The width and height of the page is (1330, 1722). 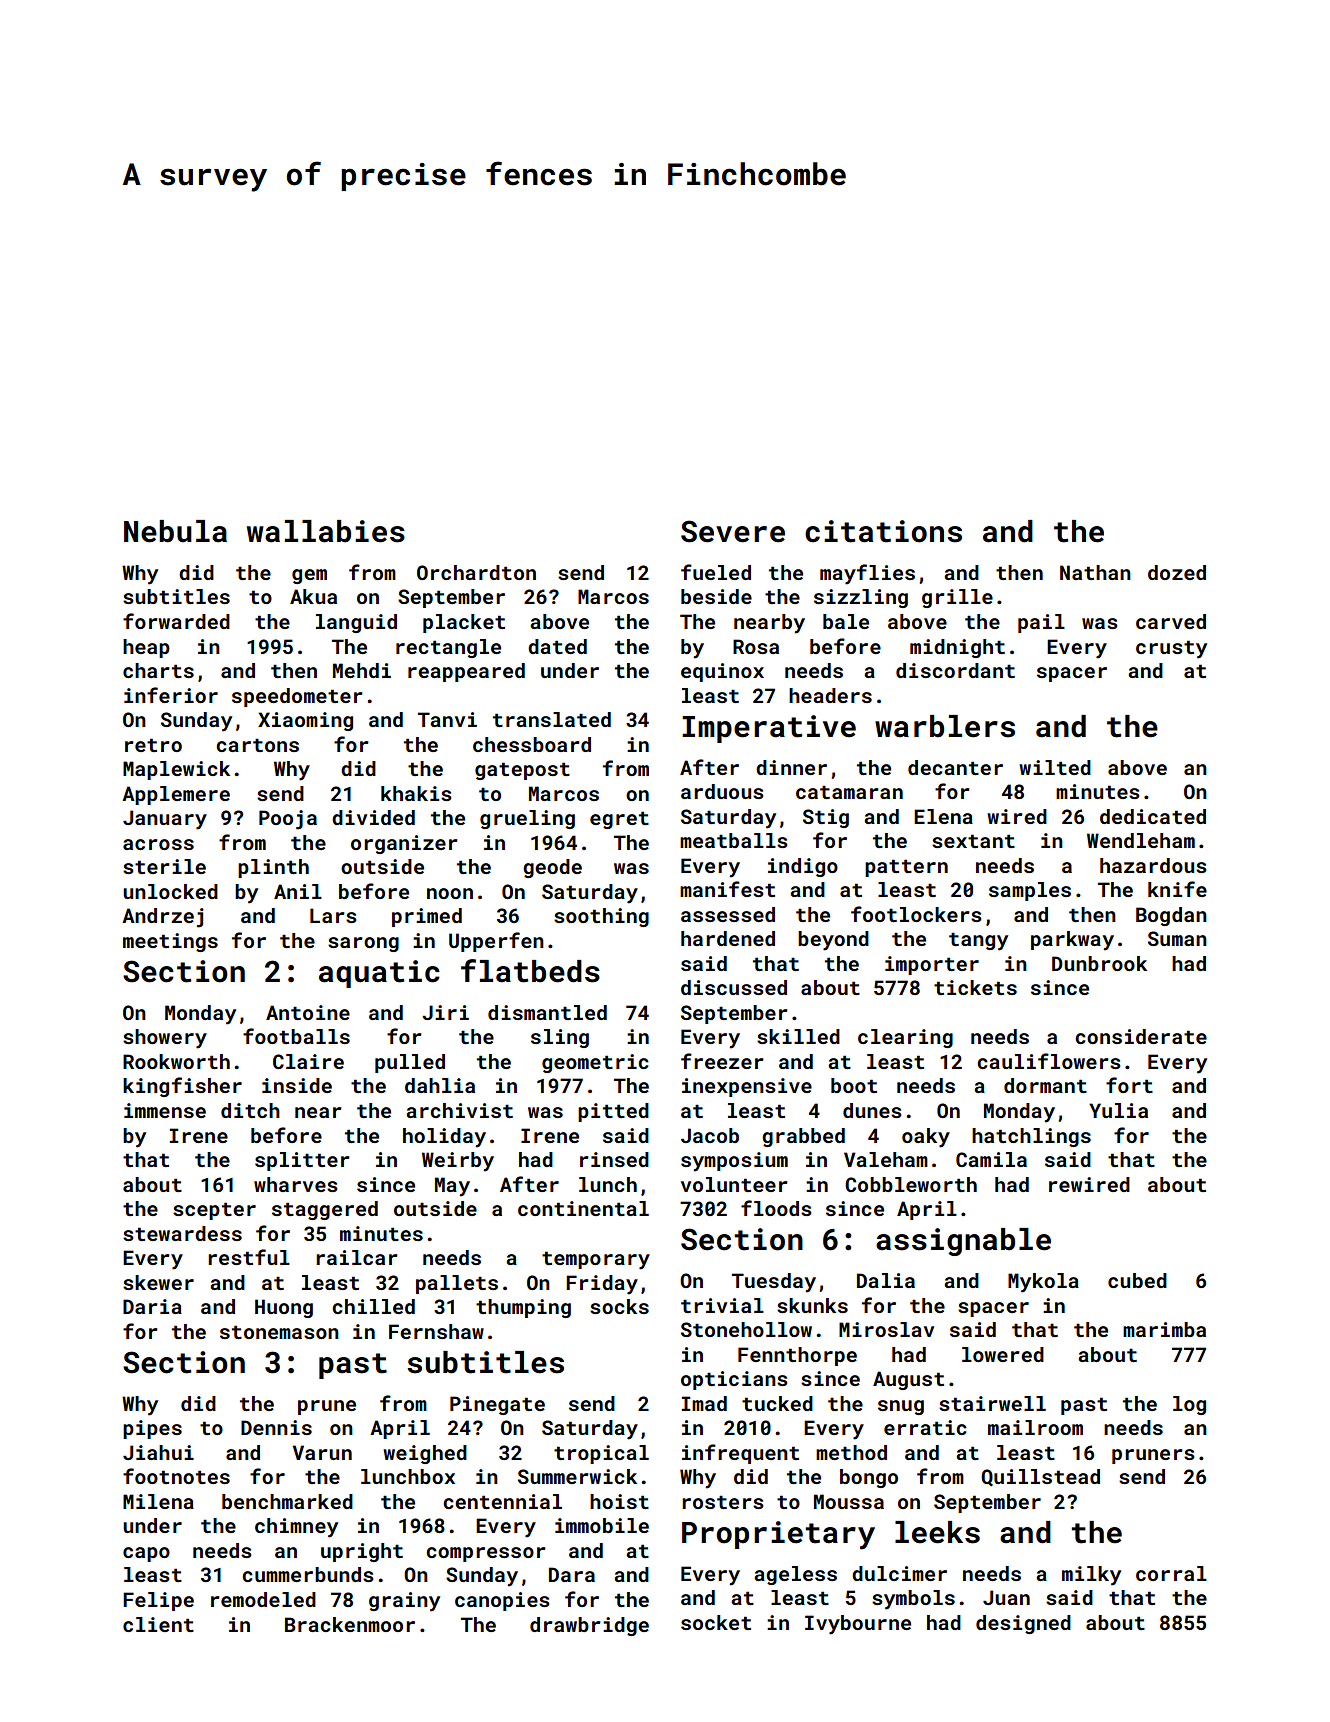 What do you see at coordinates (1171, 1573) in the page?
I see `corral` at bounding box center [1171, 1573].
